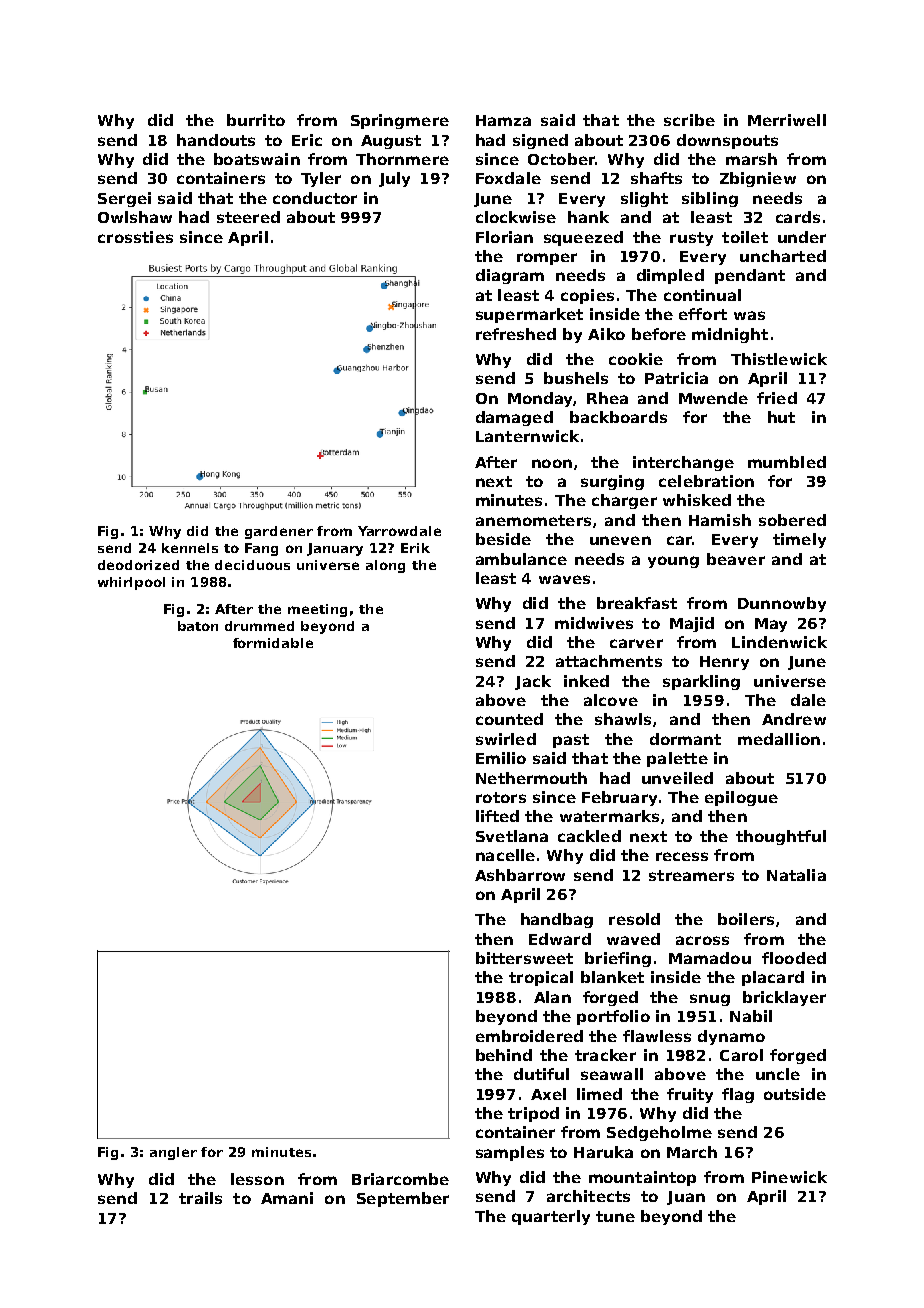 The height and width of the image is (1308, 924). Describe the element at coordinates (400, 121) in the image. I see `Springmere` at that location.
